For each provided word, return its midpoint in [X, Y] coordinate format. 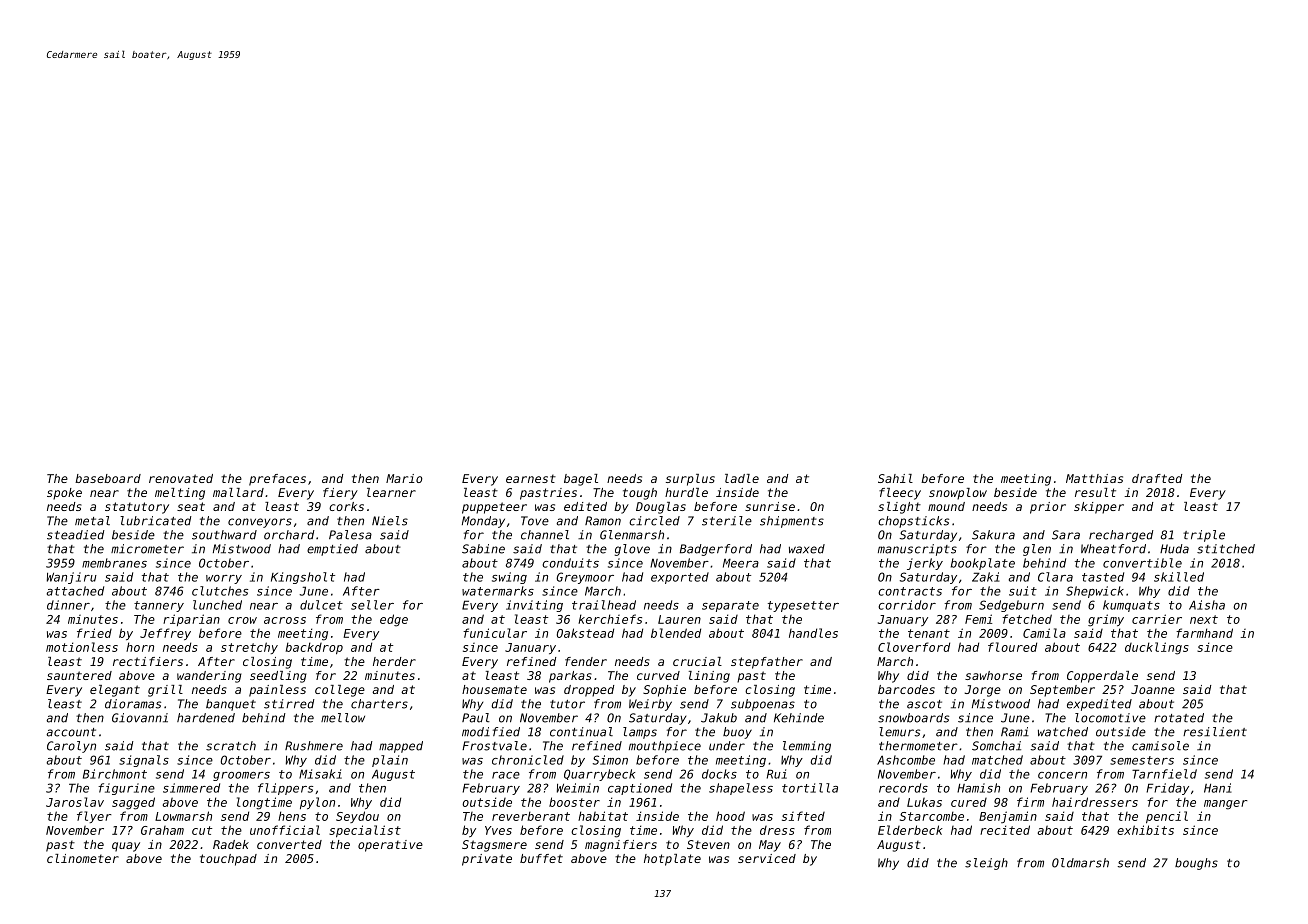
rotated [1179, 718]
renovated [181, 478]
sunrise [770, 506]
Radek [231, 844]
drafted [1157, 478]
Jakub [719, 718]
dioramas [133, 704]
